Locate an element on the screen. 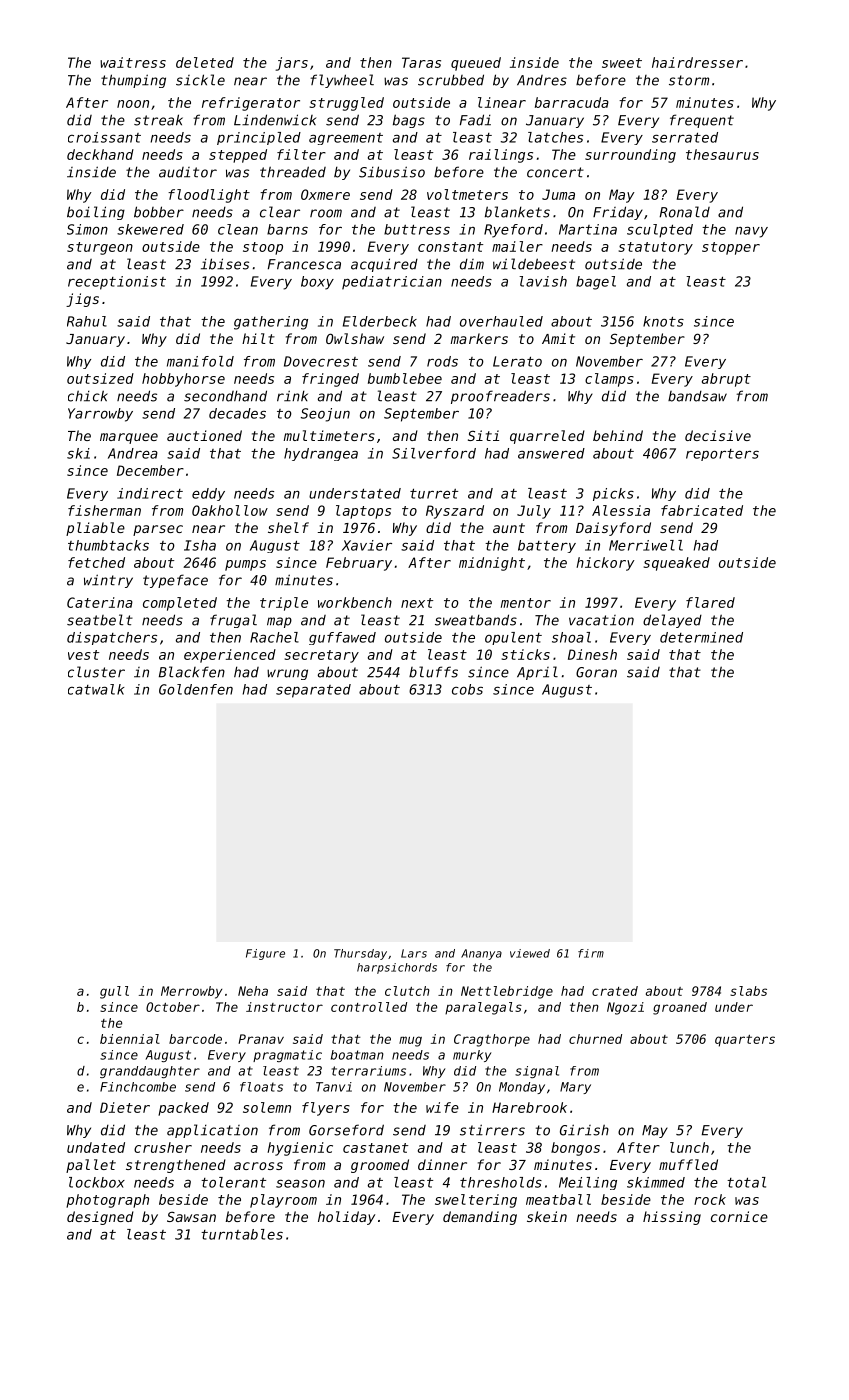 The height and width of the screenshot is (1400, 849). Taras is located at coordinates (421, 62).
